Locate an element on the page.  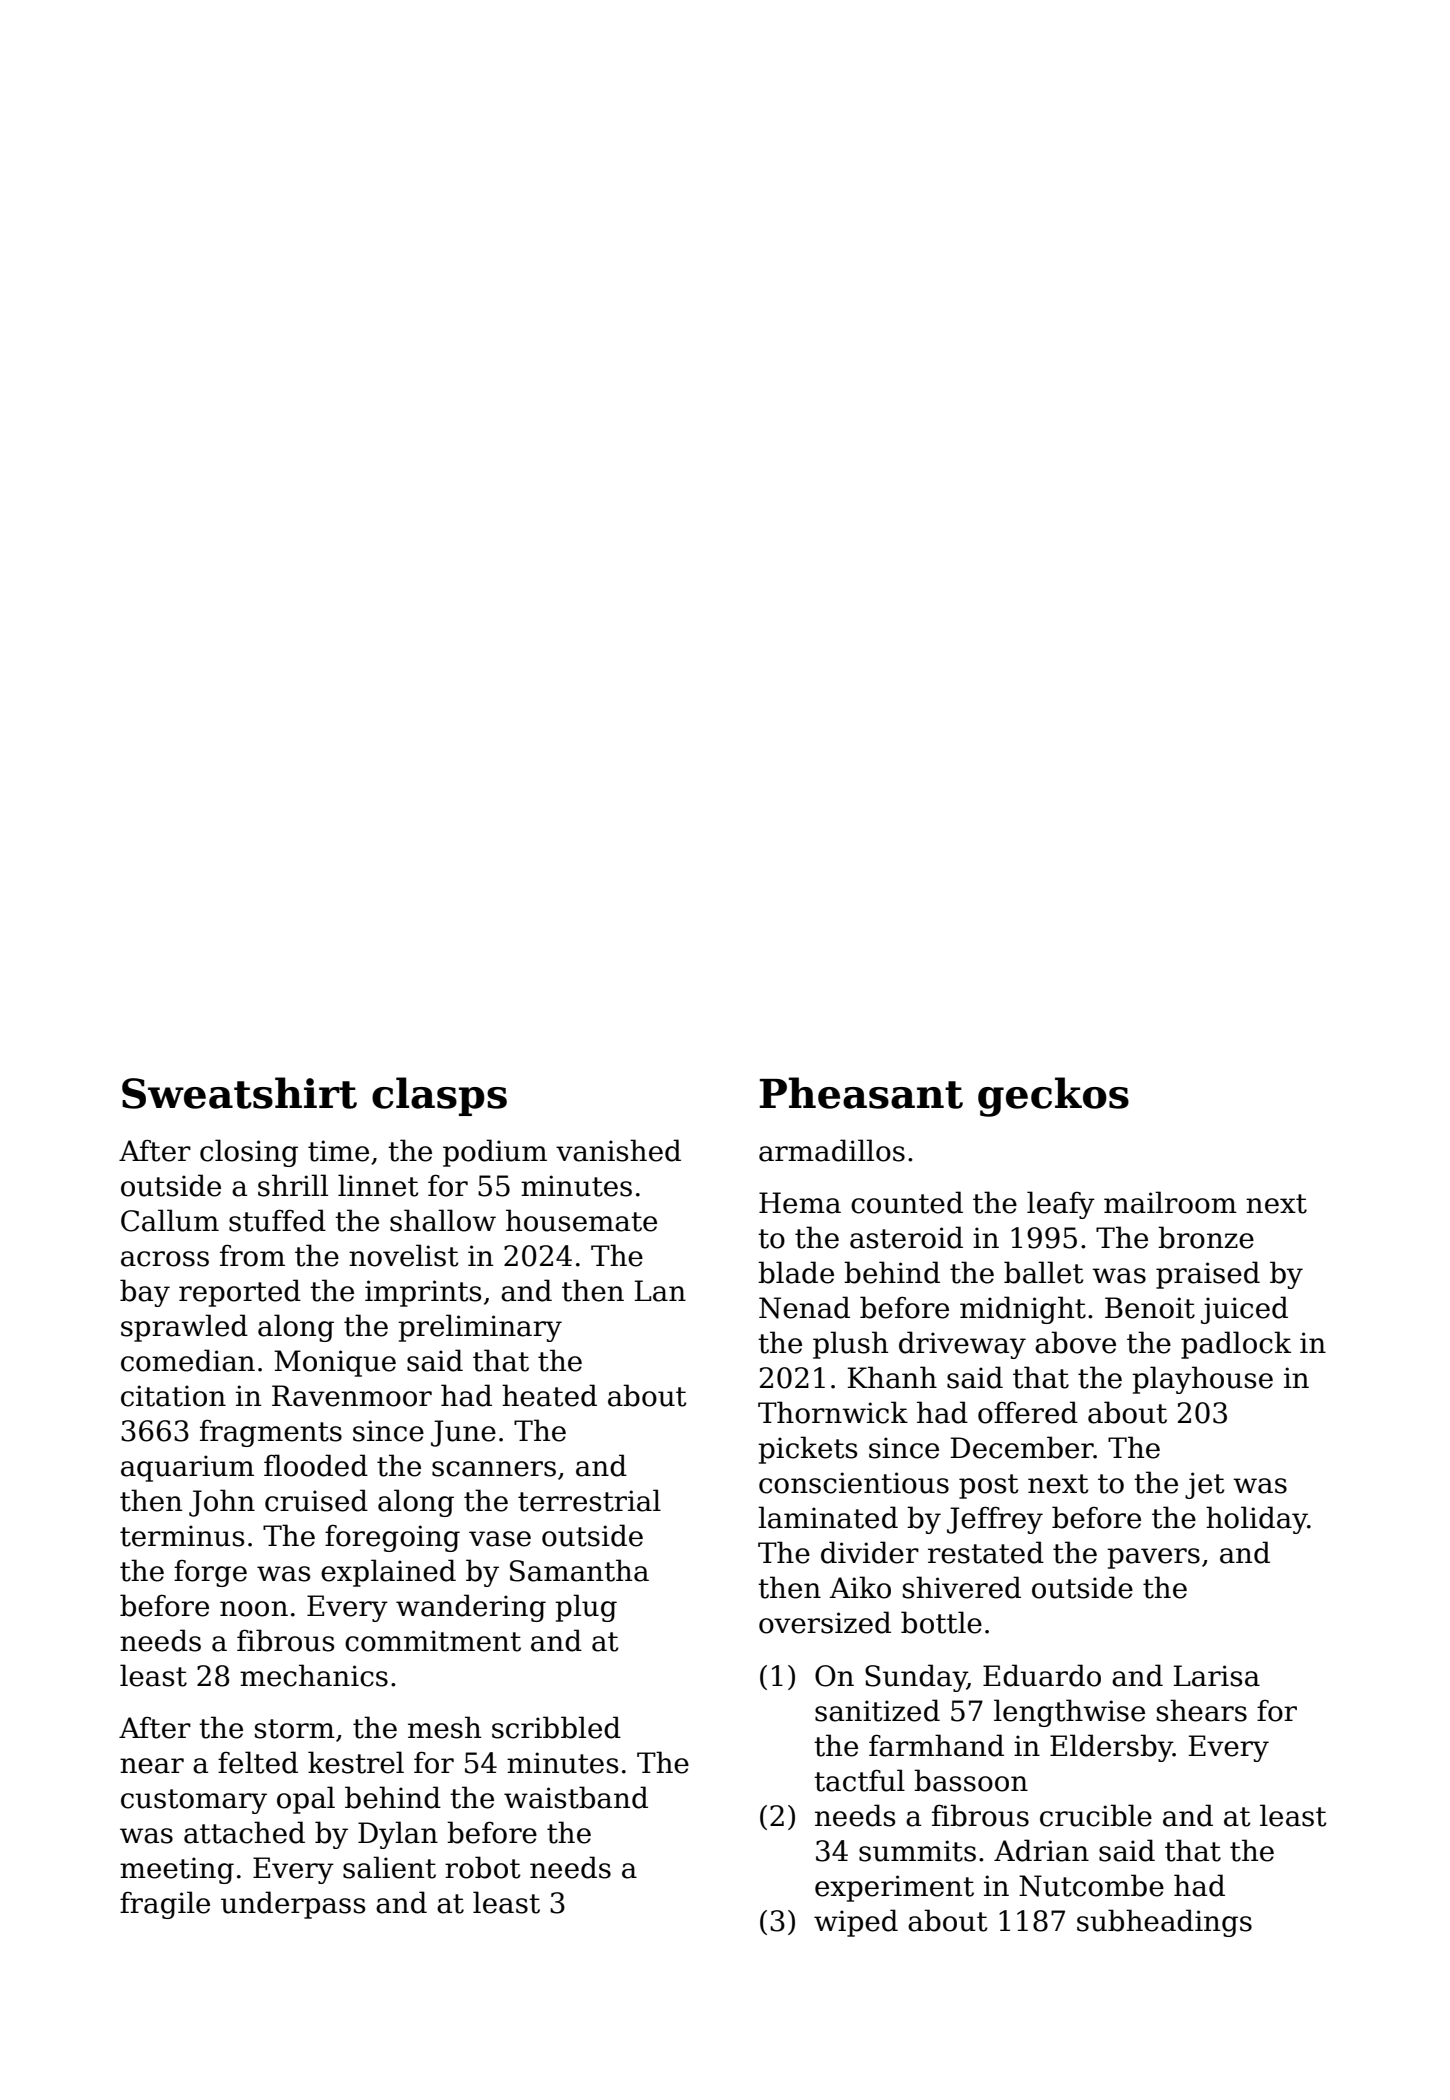
fragile is located at coordinates (165, 1905).
